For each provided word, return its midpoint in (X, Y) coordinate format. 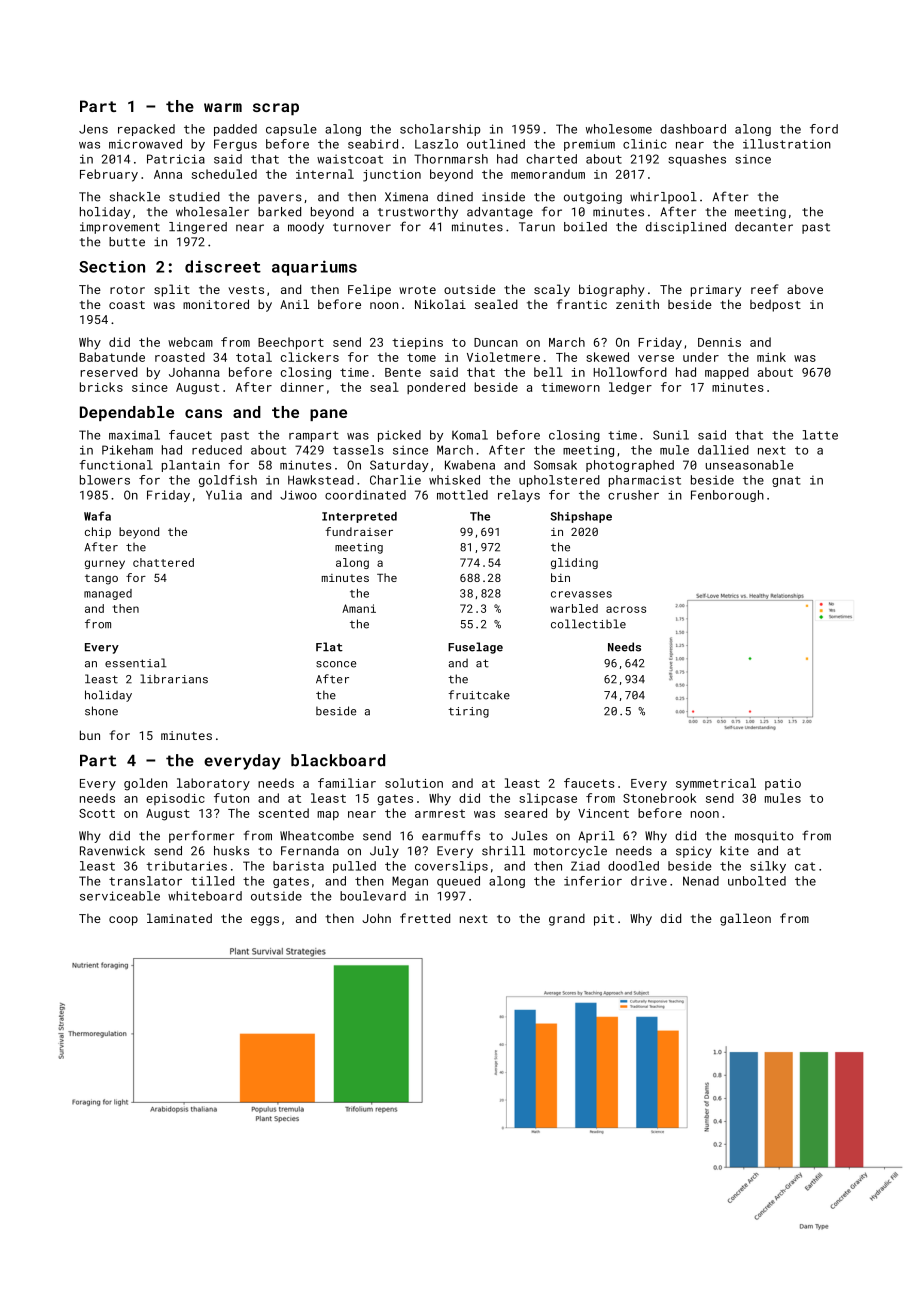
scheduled (224, 174)
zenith (637, 304)
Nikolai (440, 304)
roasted (180, 357)
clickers (310, 357)
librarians (174, 679)
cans (203, 413)
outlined (496, 144)
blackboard (338, 760)
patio (783, 784)
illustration (787, 144)
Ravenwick (112, 851)
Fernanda (310, 851)
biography (612, 290)
